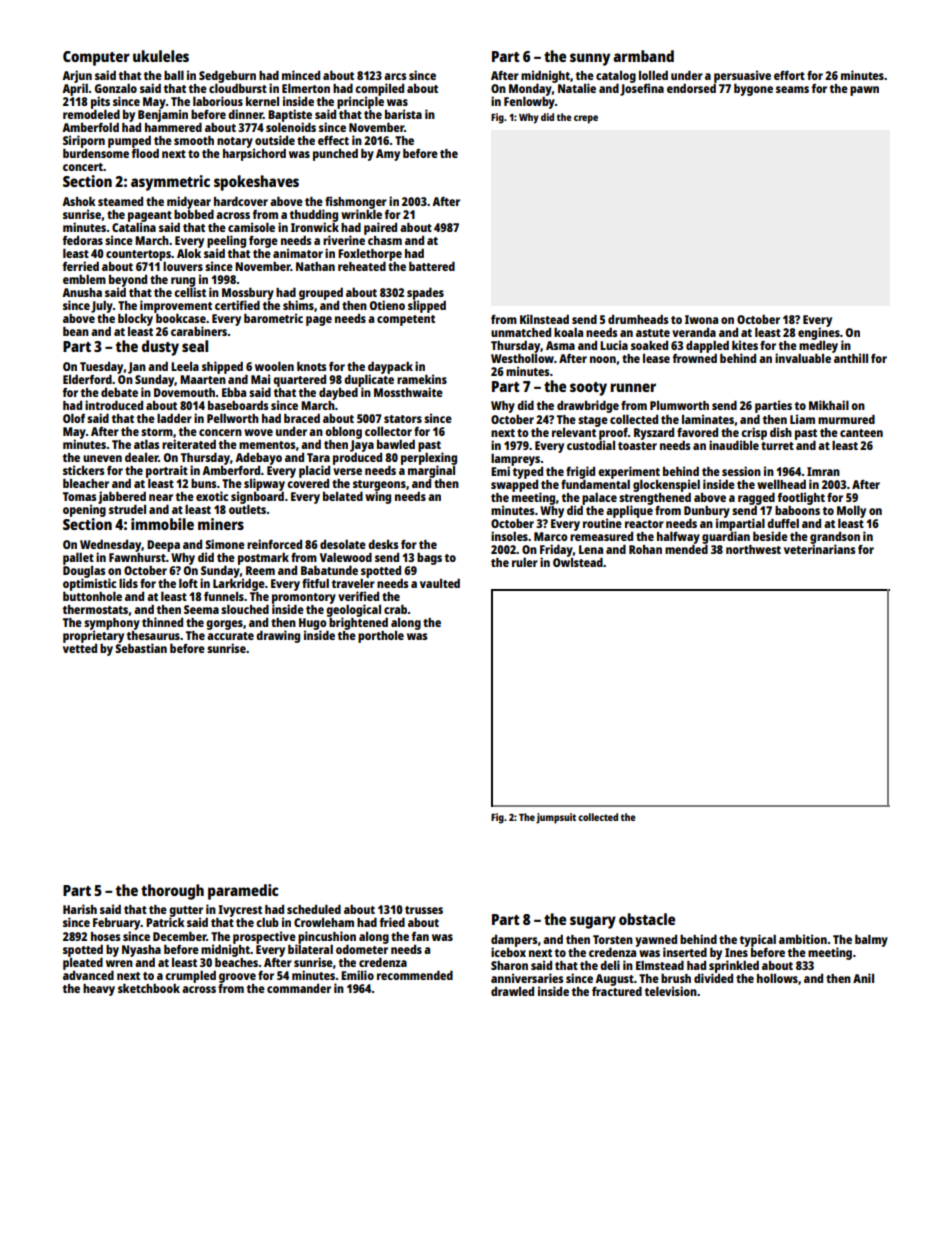 This document has height=1233, width=952. Describe the element at coordinates (361, 214) in the document. I see `wrinkle` at that location.
